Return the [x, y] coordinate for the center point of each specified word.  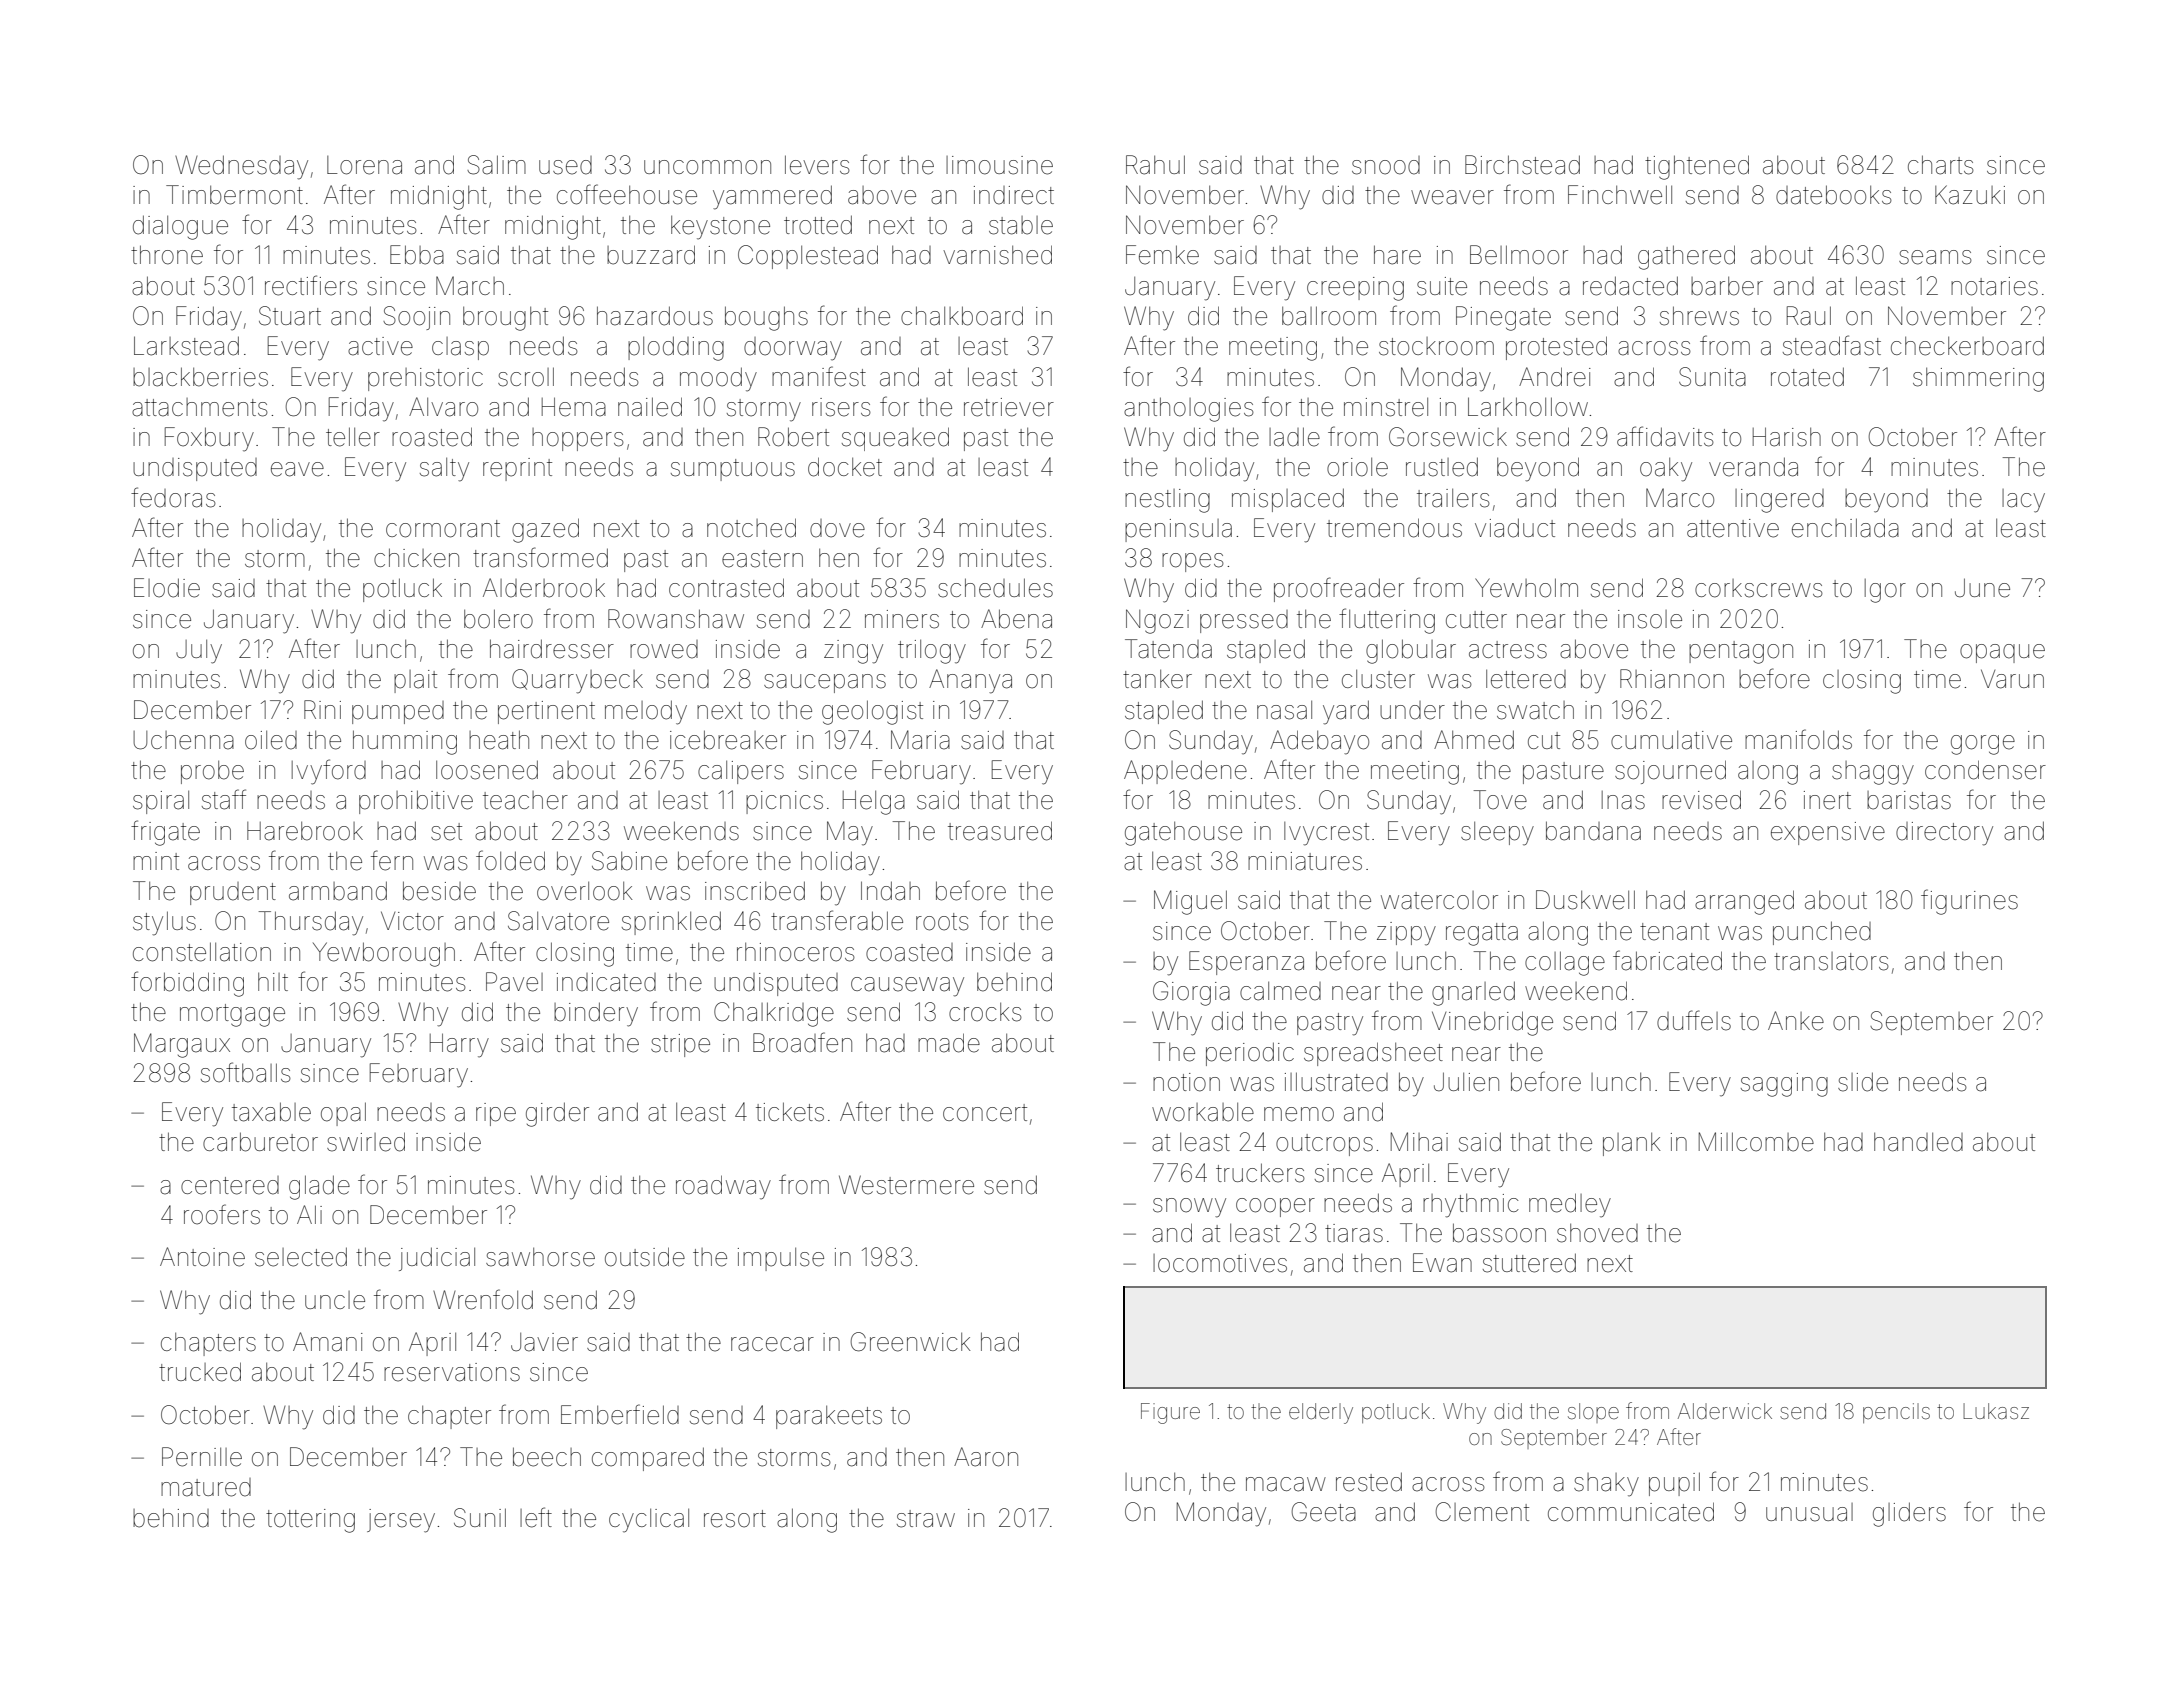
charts [1941, 165]
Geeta [1324, 1512]
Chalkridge [774, 1014]
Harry [459, 1045]
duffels [1694, 1020]
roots [942, 922]
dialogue [180, 227]
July [199, 652]
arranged [1744, 902]
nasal [1284, 710]
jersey [401, 1521]
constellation [202, 952]
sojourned [1670, 772]
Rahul [1155, 165]
